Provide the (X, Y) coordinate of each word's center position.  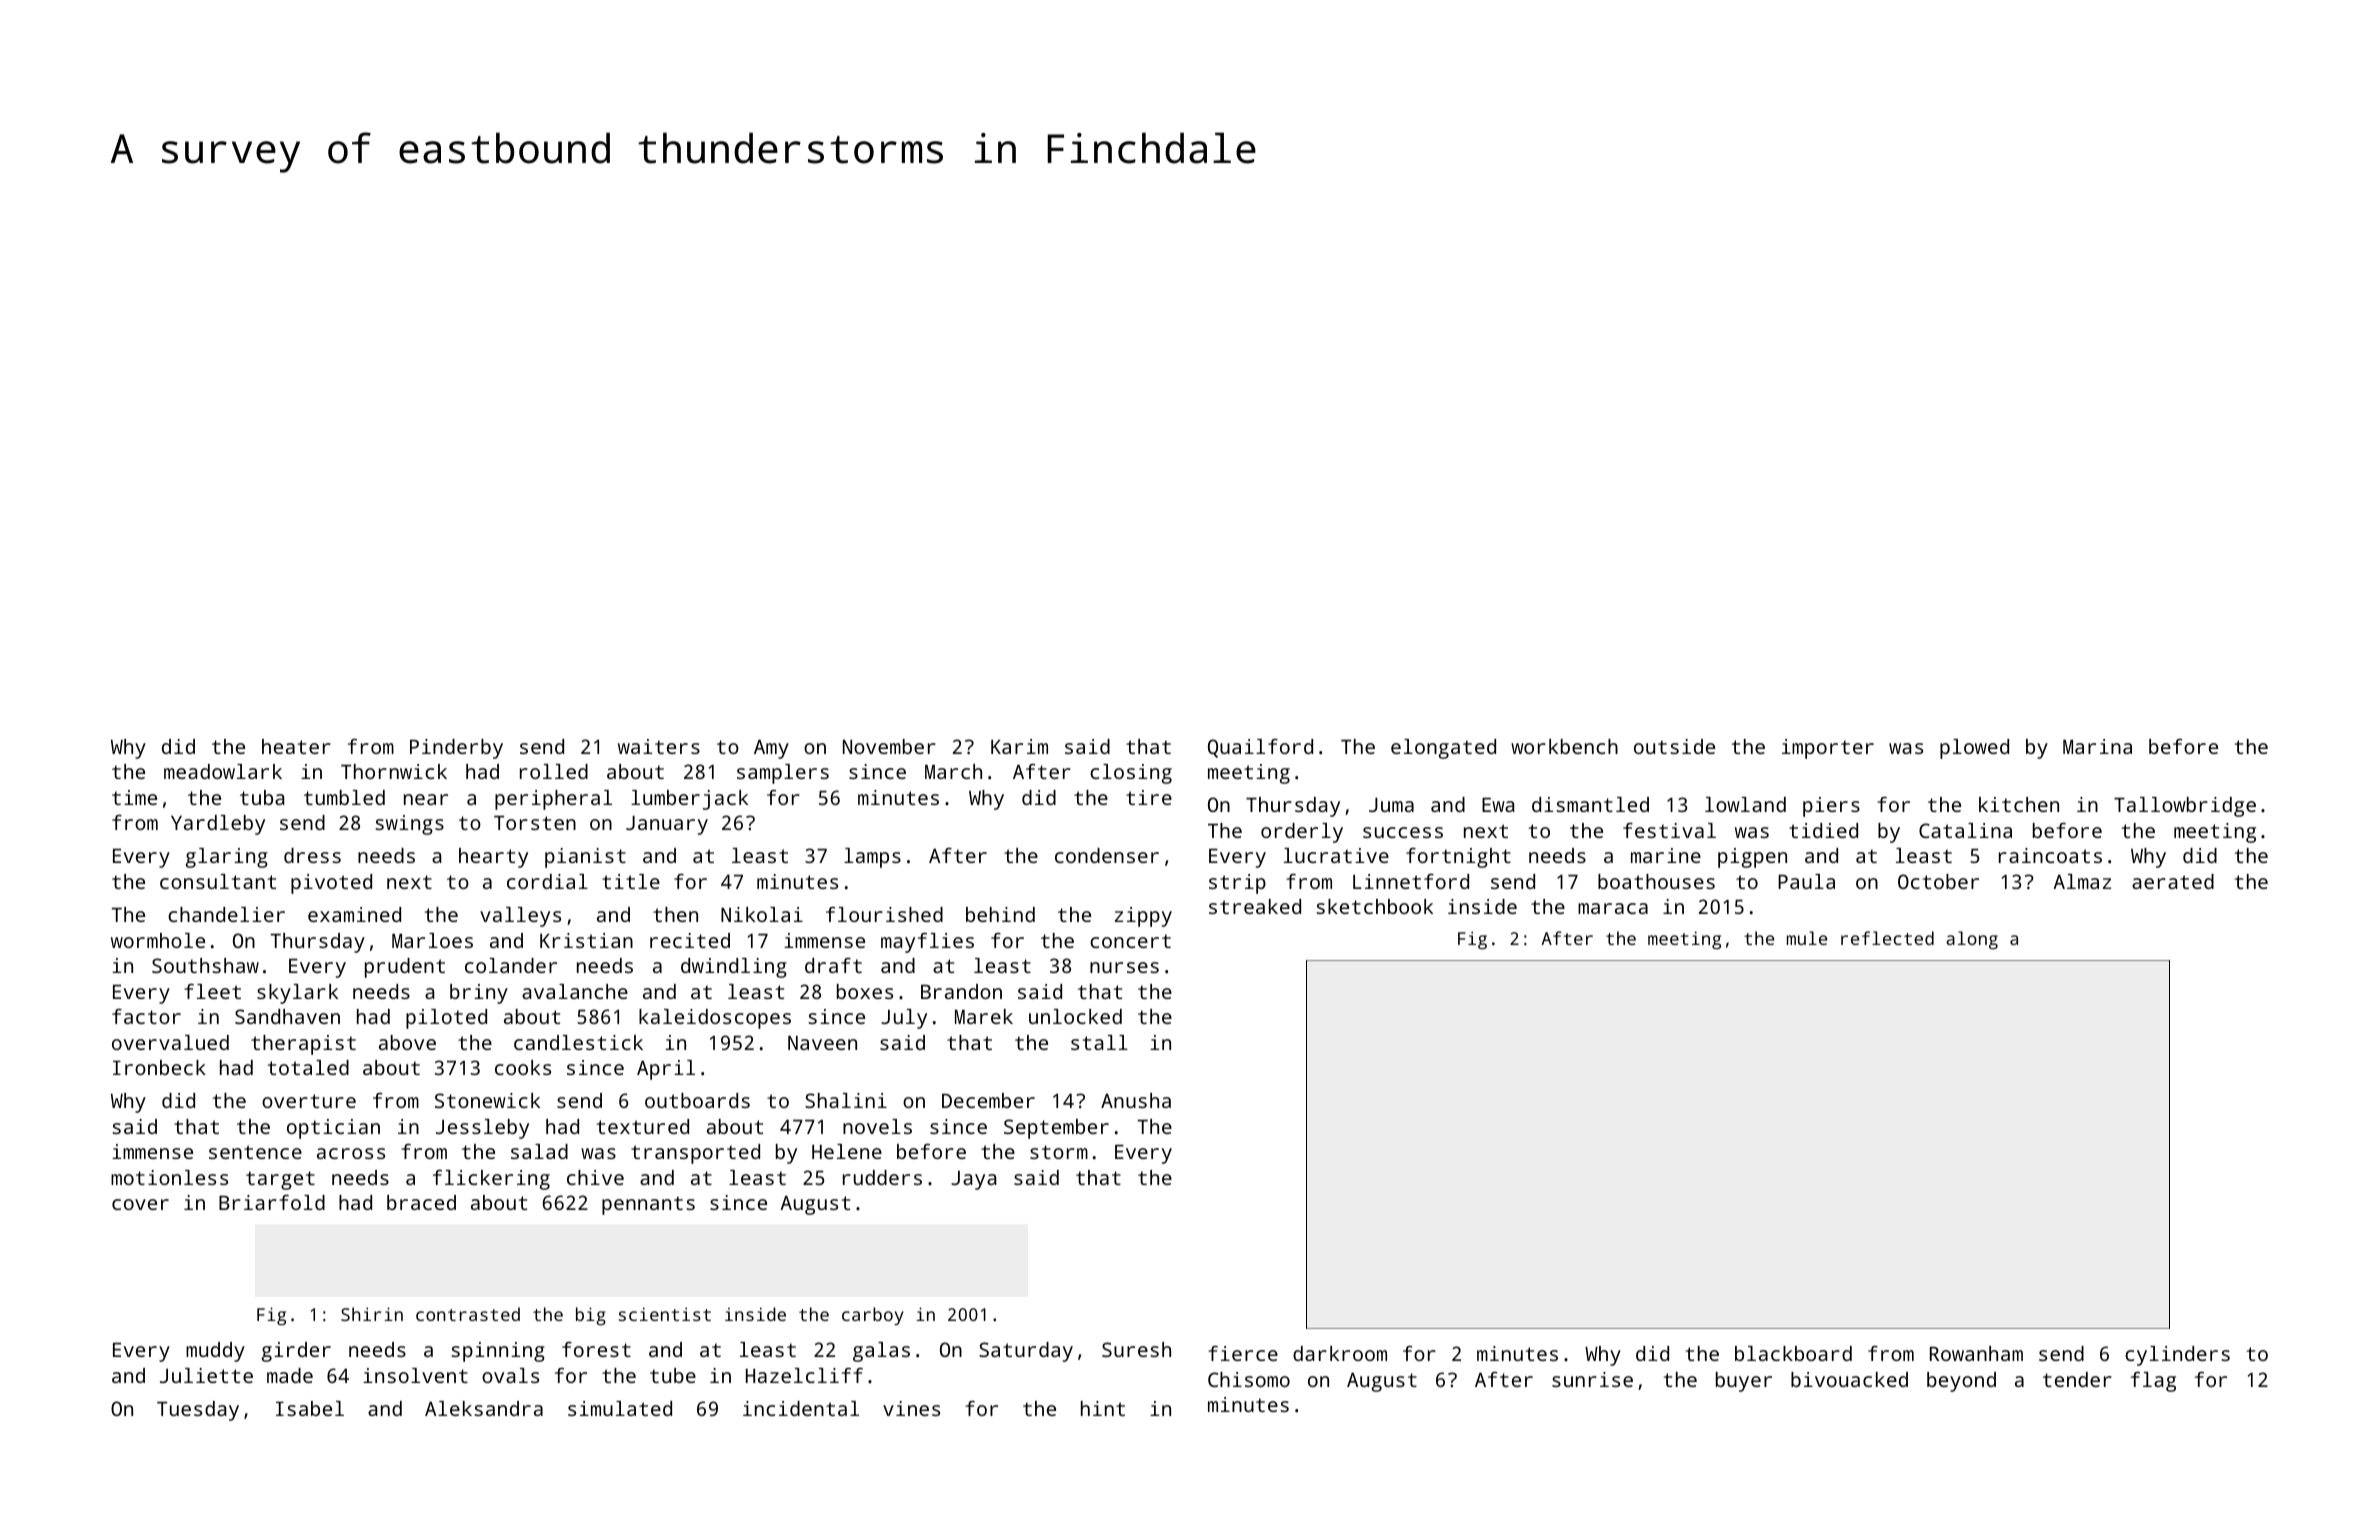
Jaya (973, 1180)
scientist (665, 1314)
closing (1131, 774)
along (1972, 940)
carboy (873, 1316)
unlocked (1075, 1016)
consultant (218, 881)
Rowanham (1976, 1353)
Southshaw (205, 965)
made (290, 1375)
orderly (1302, 833)
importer (1828, 749)
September (1056, 1129)
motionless (169, 1177)
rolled (554, 771)
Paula (1806, 881)
